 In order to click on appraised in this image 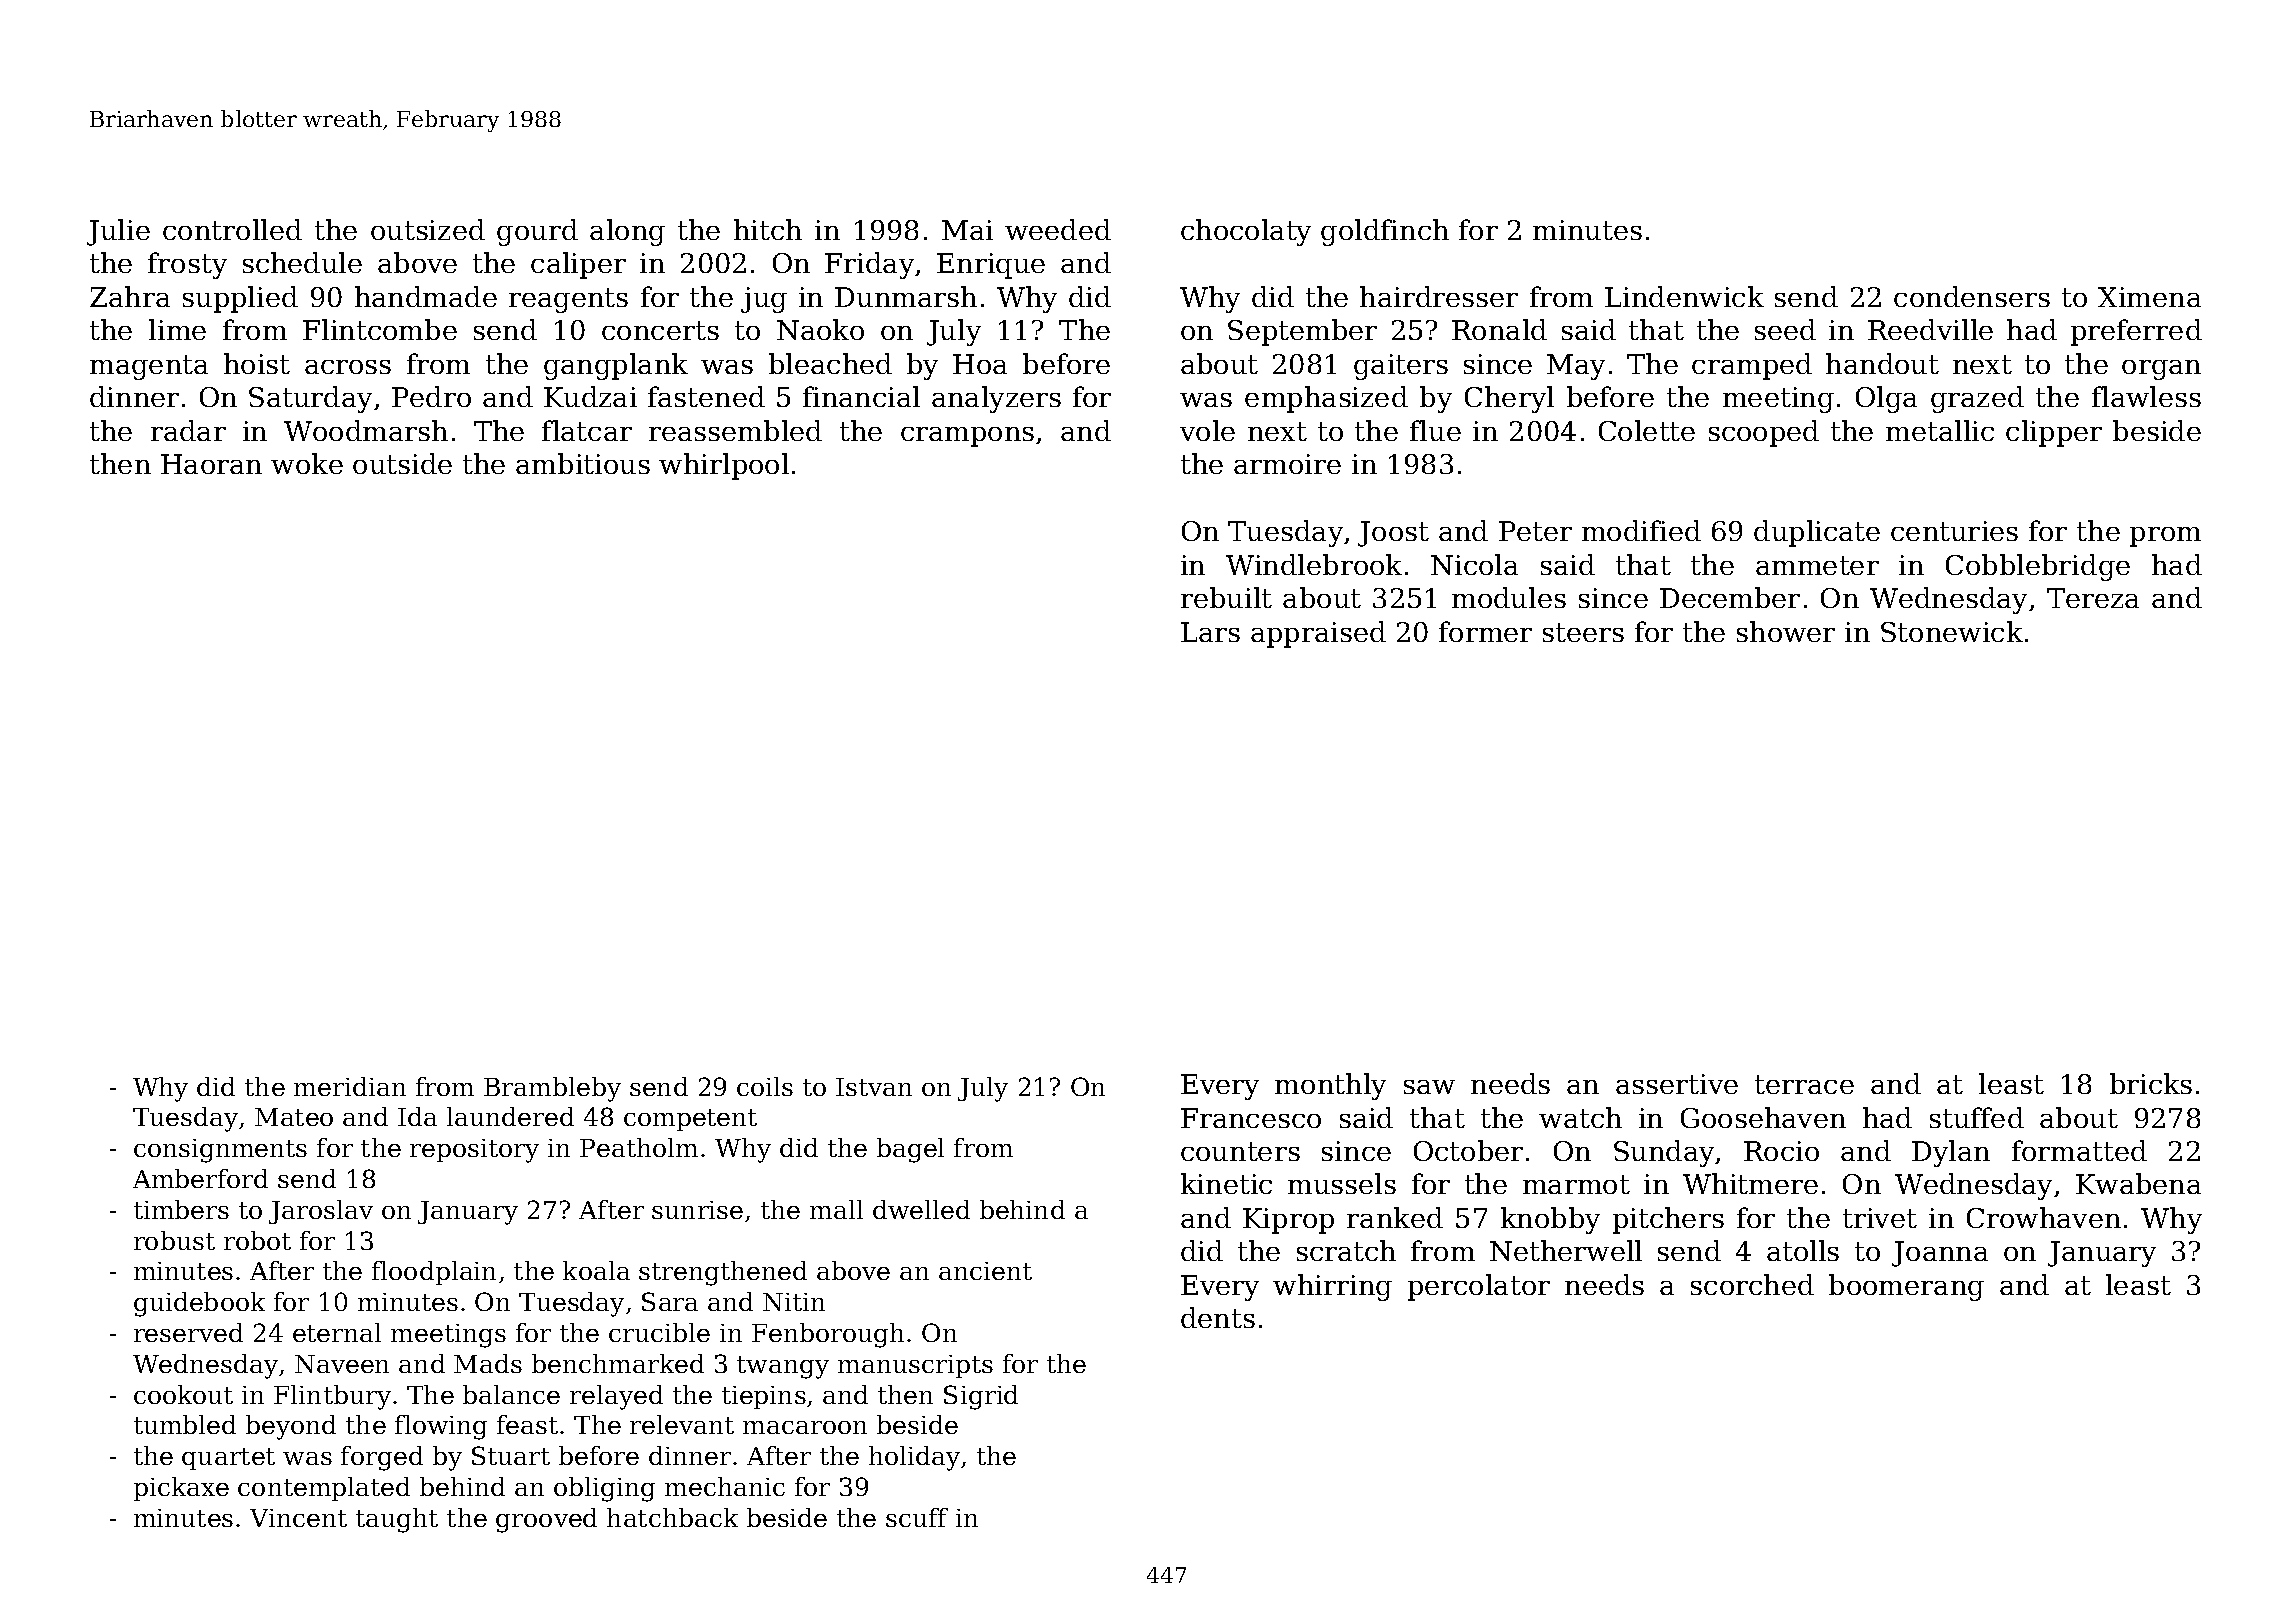, I will do `click(1318, 634)`.
